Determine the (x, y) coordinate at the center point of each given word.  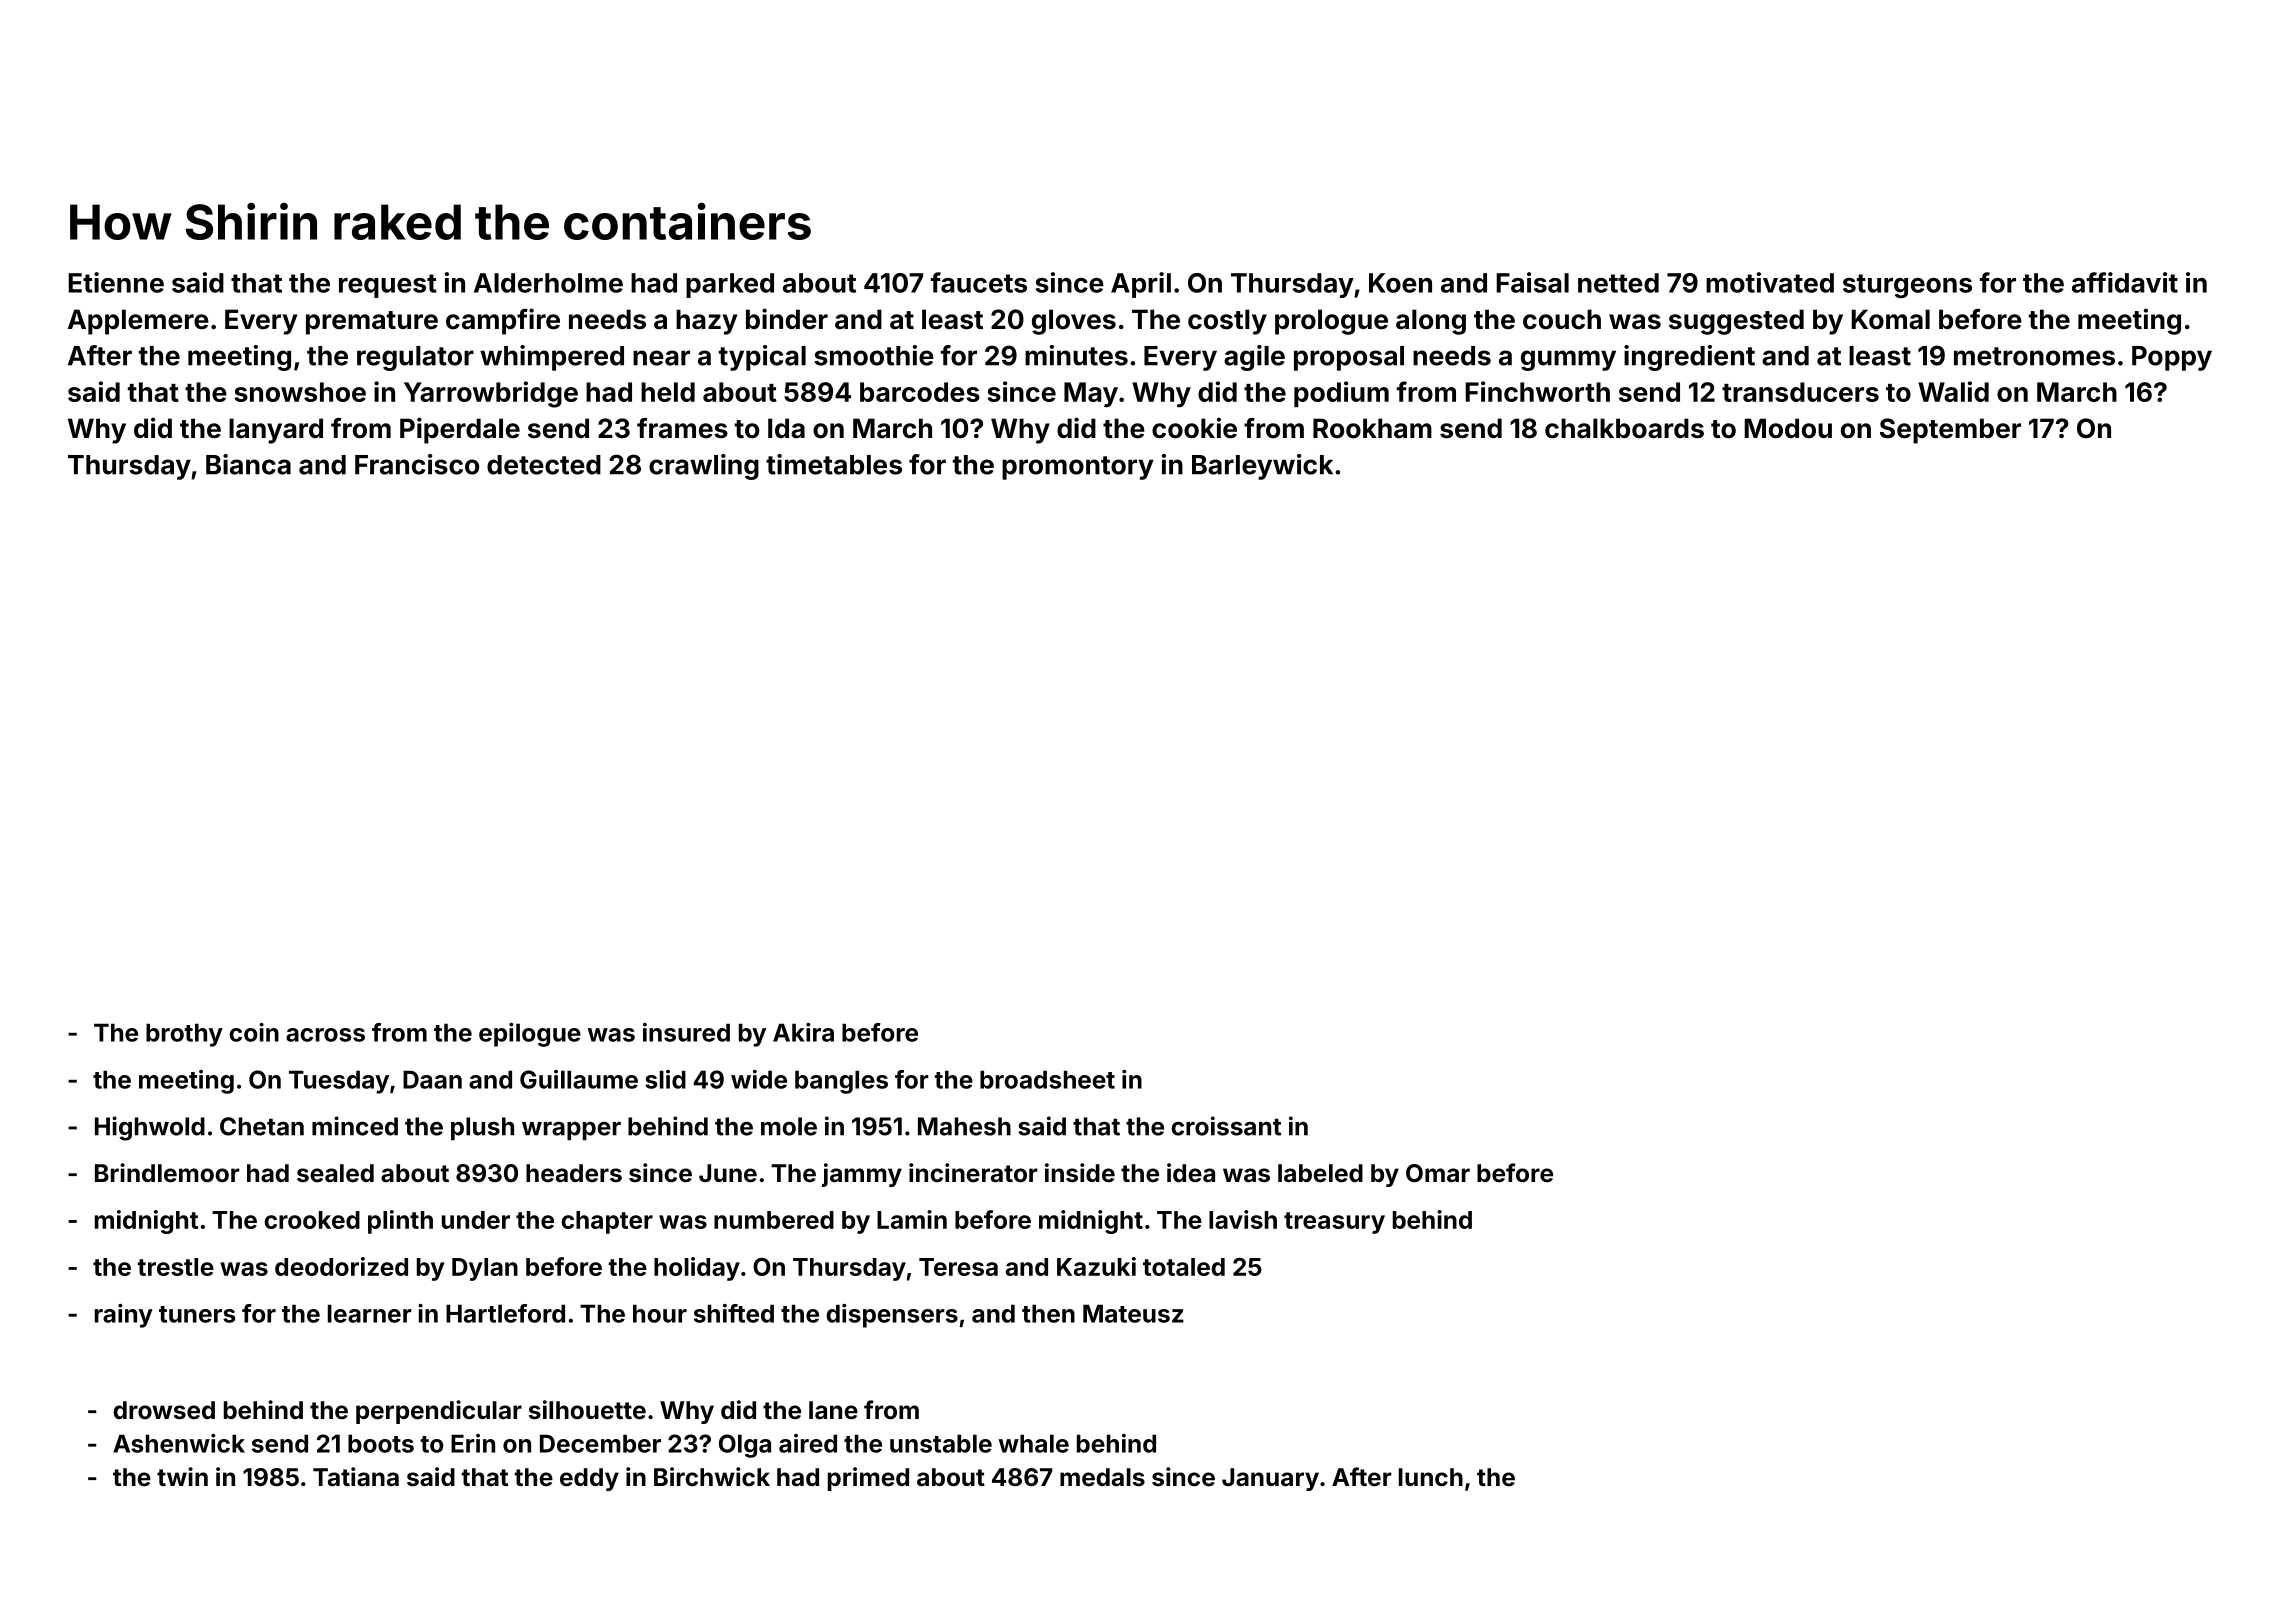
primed (868, 1479)
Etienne (116, 282)
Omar (1438, 1173)
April (1141, 285)
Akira (803, 1032)
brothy (184, 1035)
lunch (1431, 1477)
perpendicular (439, 1412)
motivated (1770, 282)
